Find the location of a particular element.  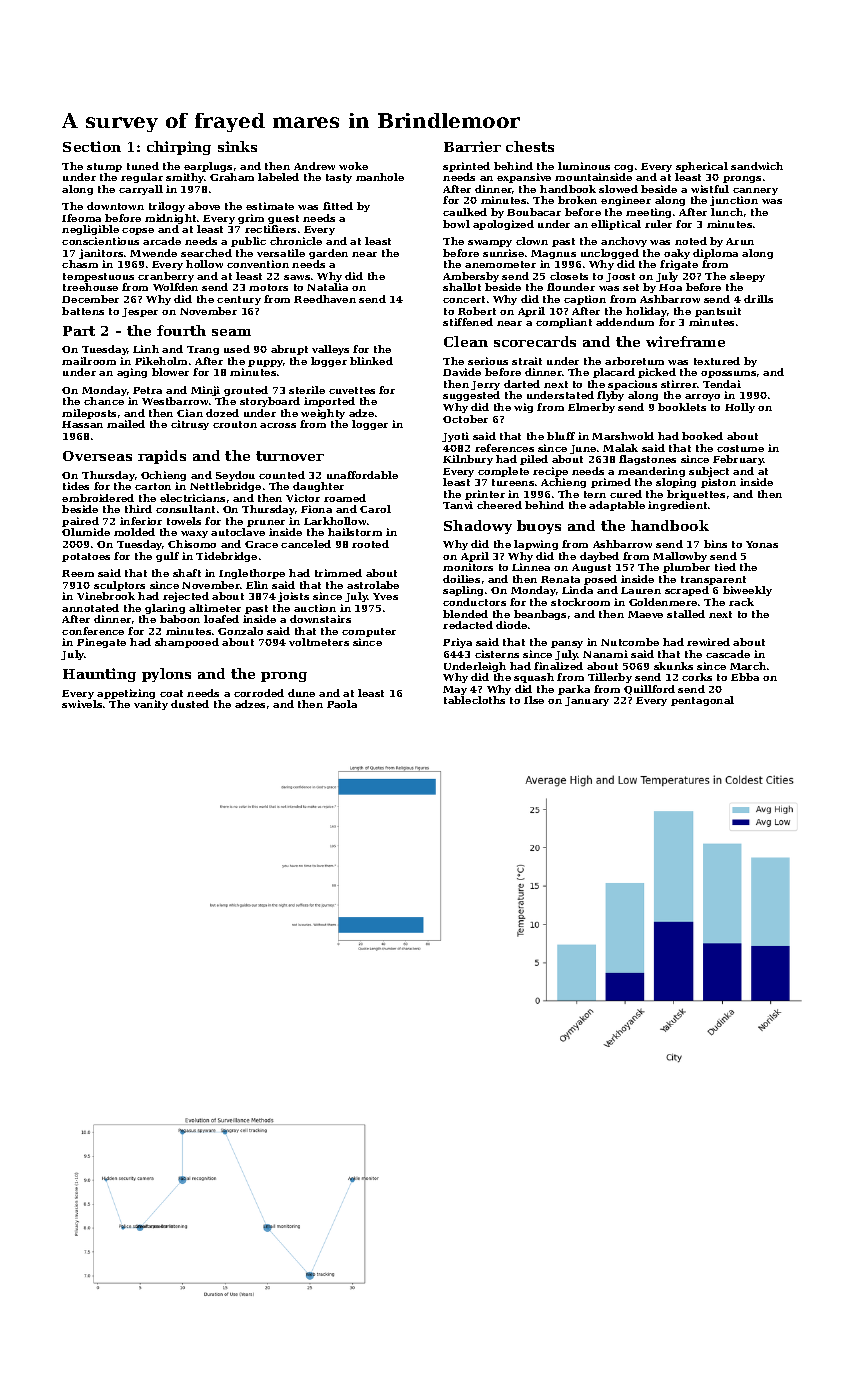

slowed is located at coordinates (618, 189).
